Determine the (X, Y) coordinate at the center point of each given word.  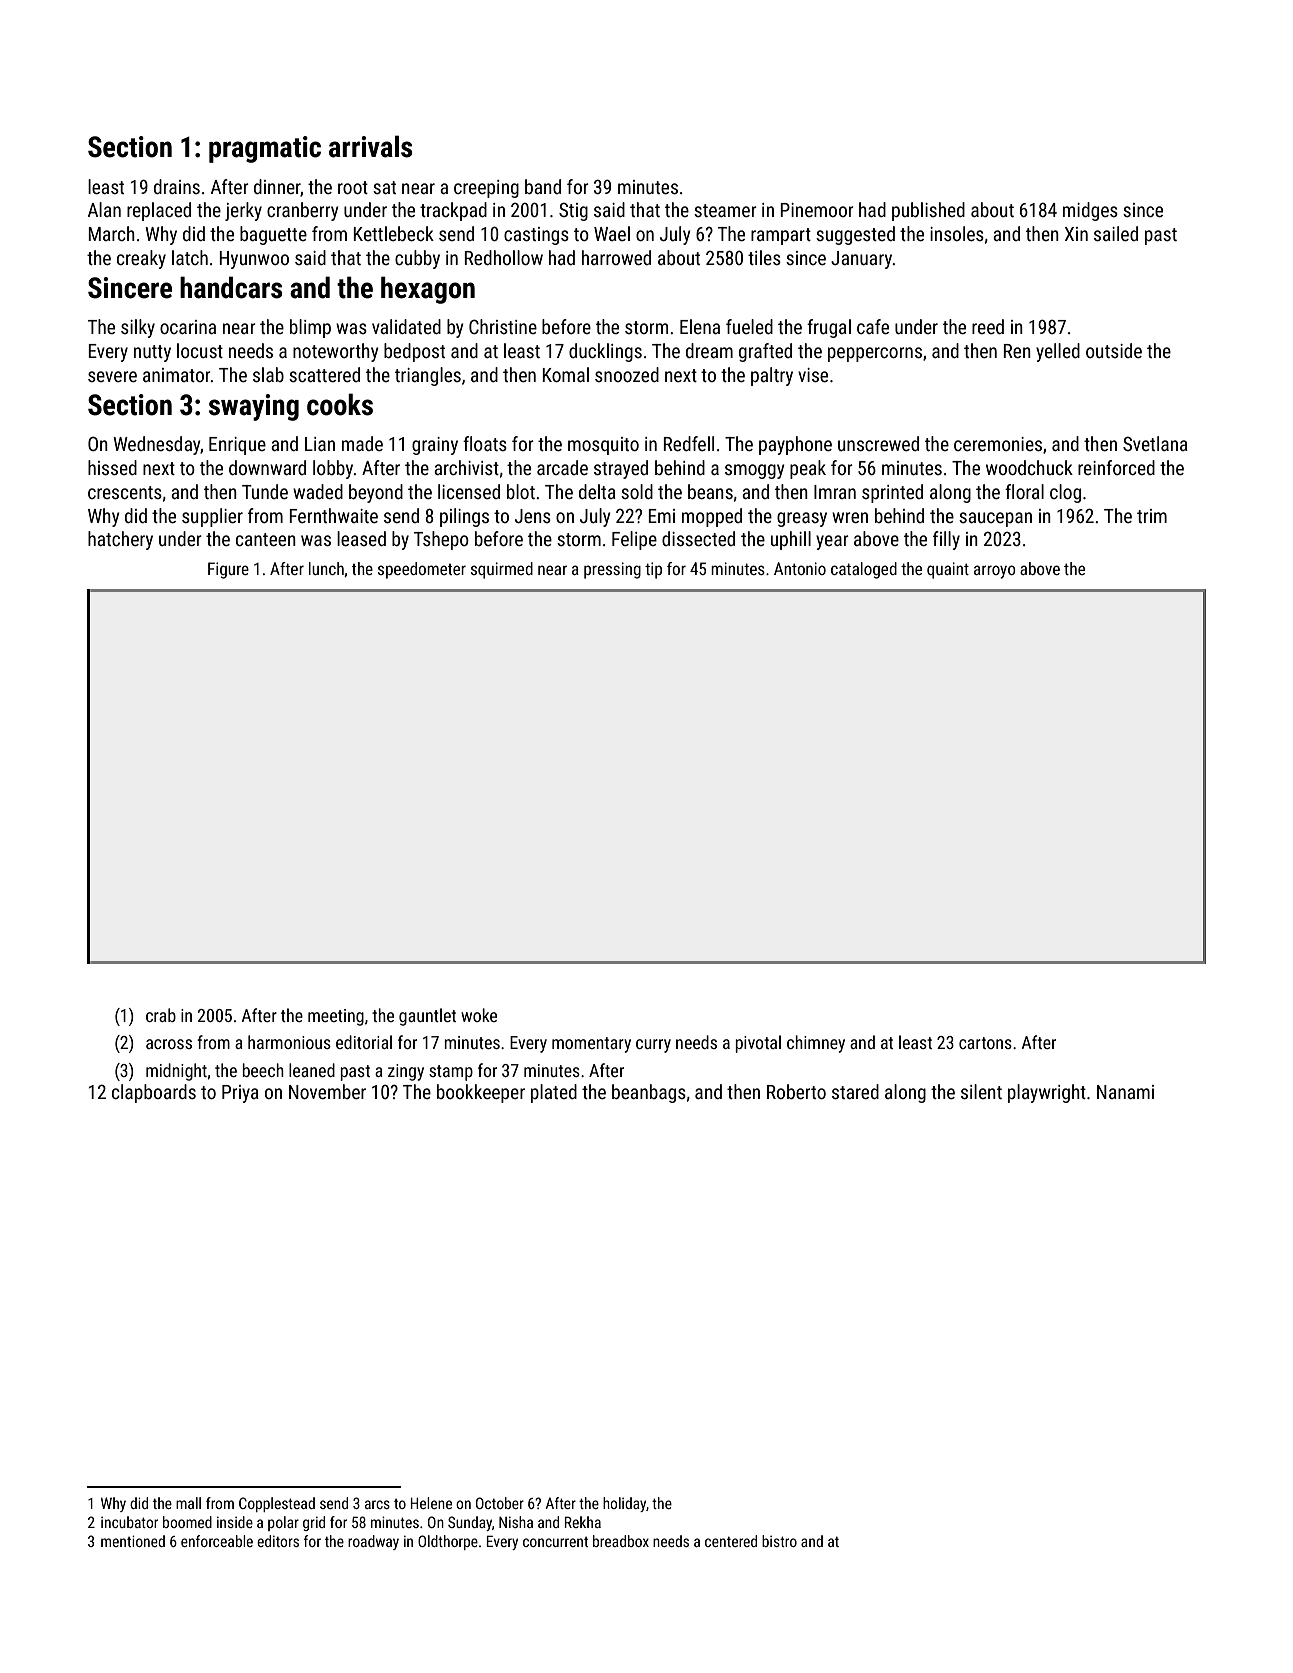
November (327, 1091)
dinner (277, 187)
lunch (326, 568)
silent (981, 1091)
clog (1065, 493)
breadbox (621, 1541)
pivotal (758, 1044)
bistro (779, 1541)
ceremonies (998, 444)
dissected (698, 538)
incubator (129, 1522)
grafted (765, 352)
